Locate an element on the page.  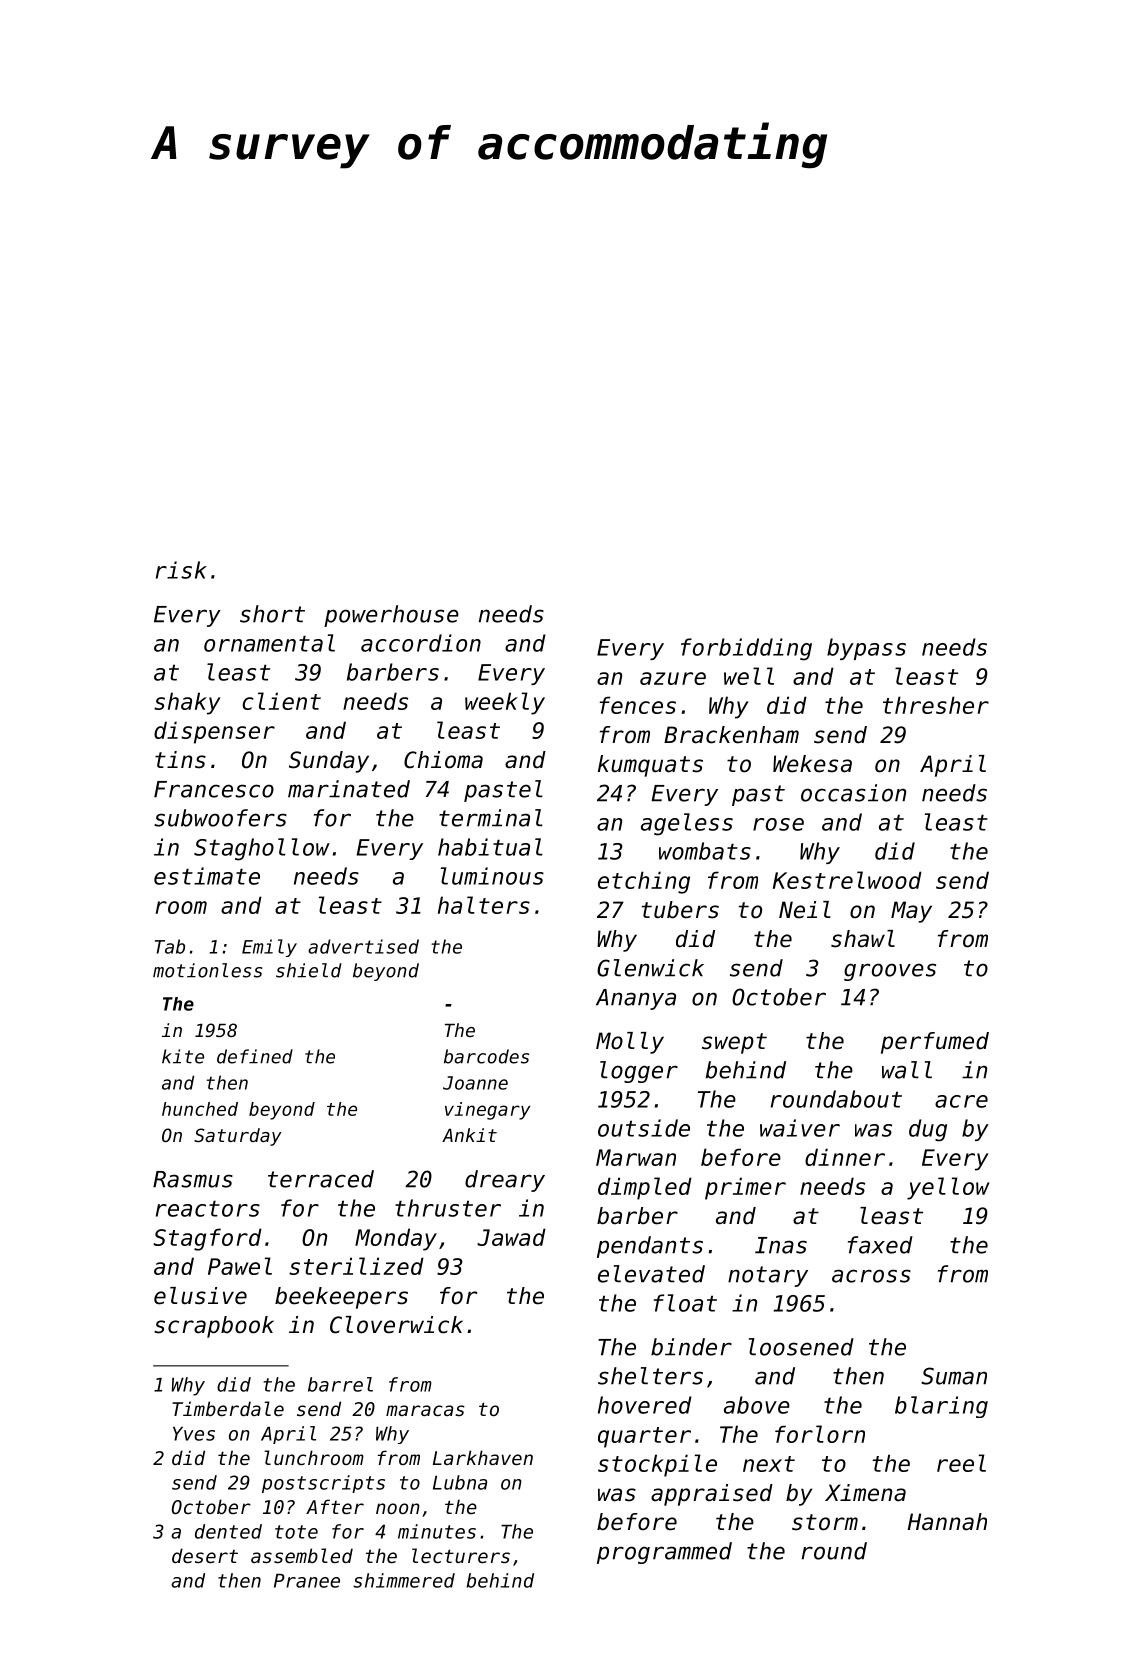
powerhouse is located at coordinates (391, 616).
